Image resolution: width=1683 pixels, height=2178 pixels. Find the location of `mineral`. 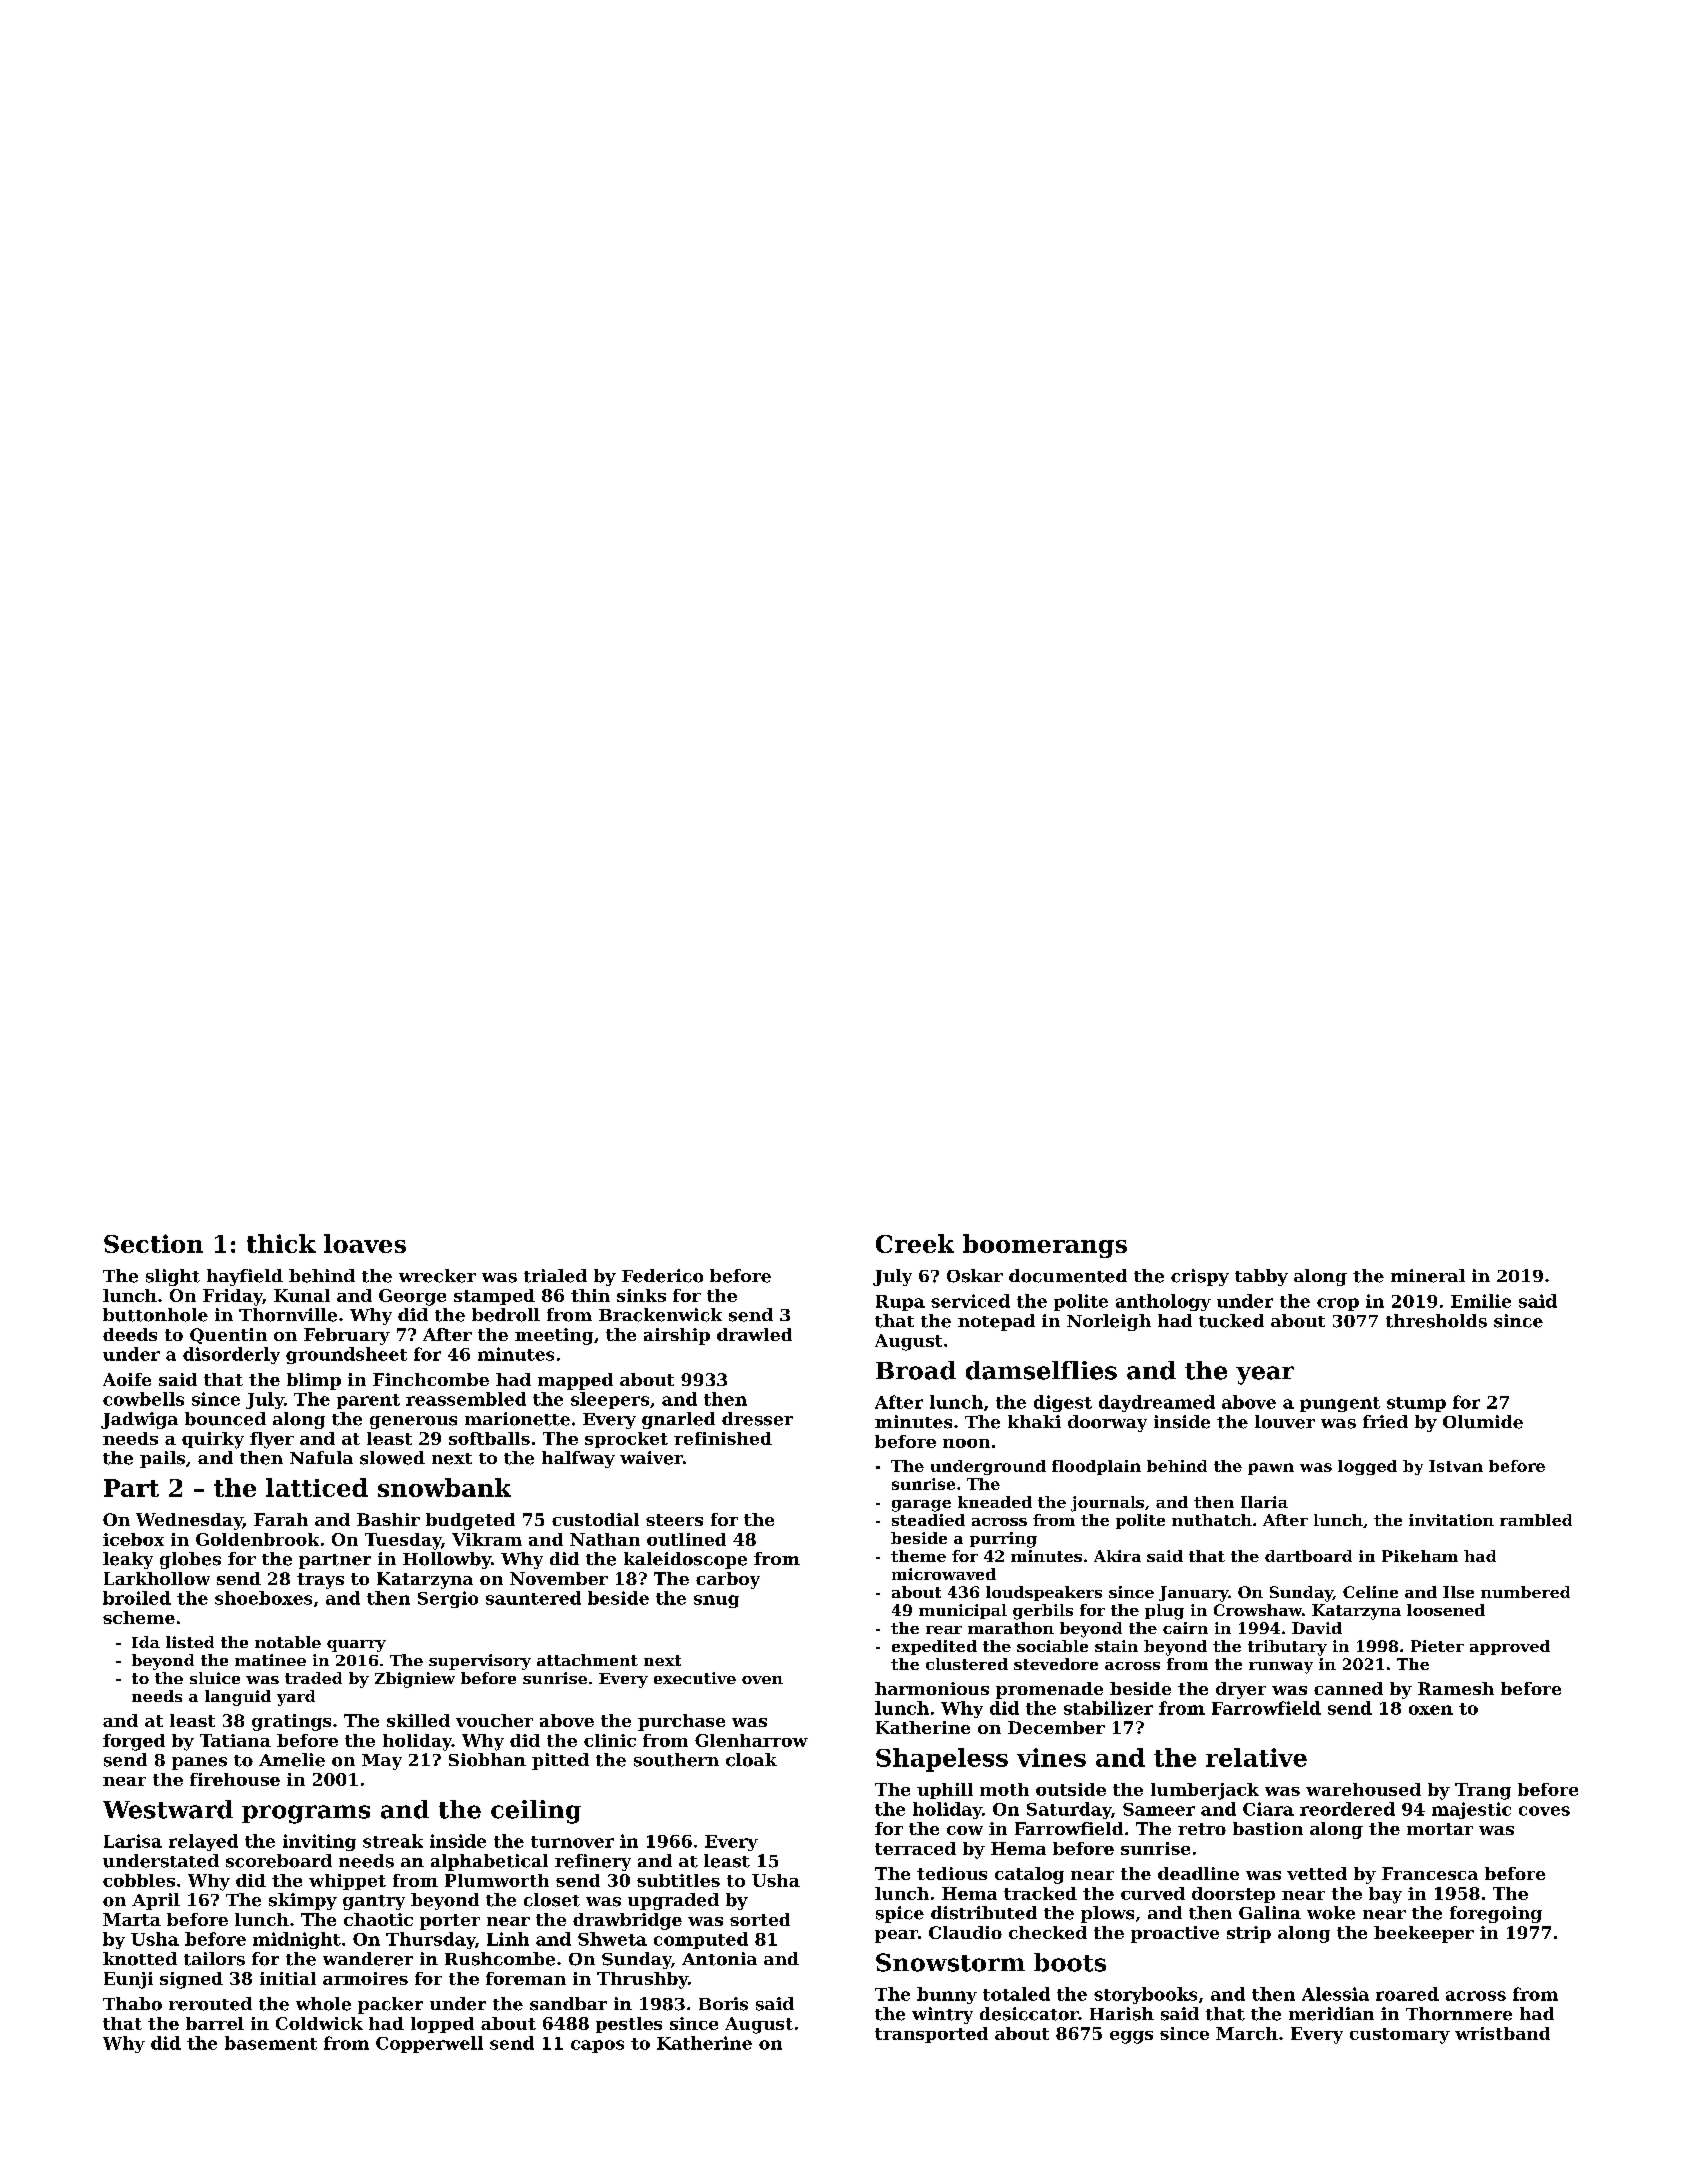

mineral is located at coordinates (1428, 1276).
